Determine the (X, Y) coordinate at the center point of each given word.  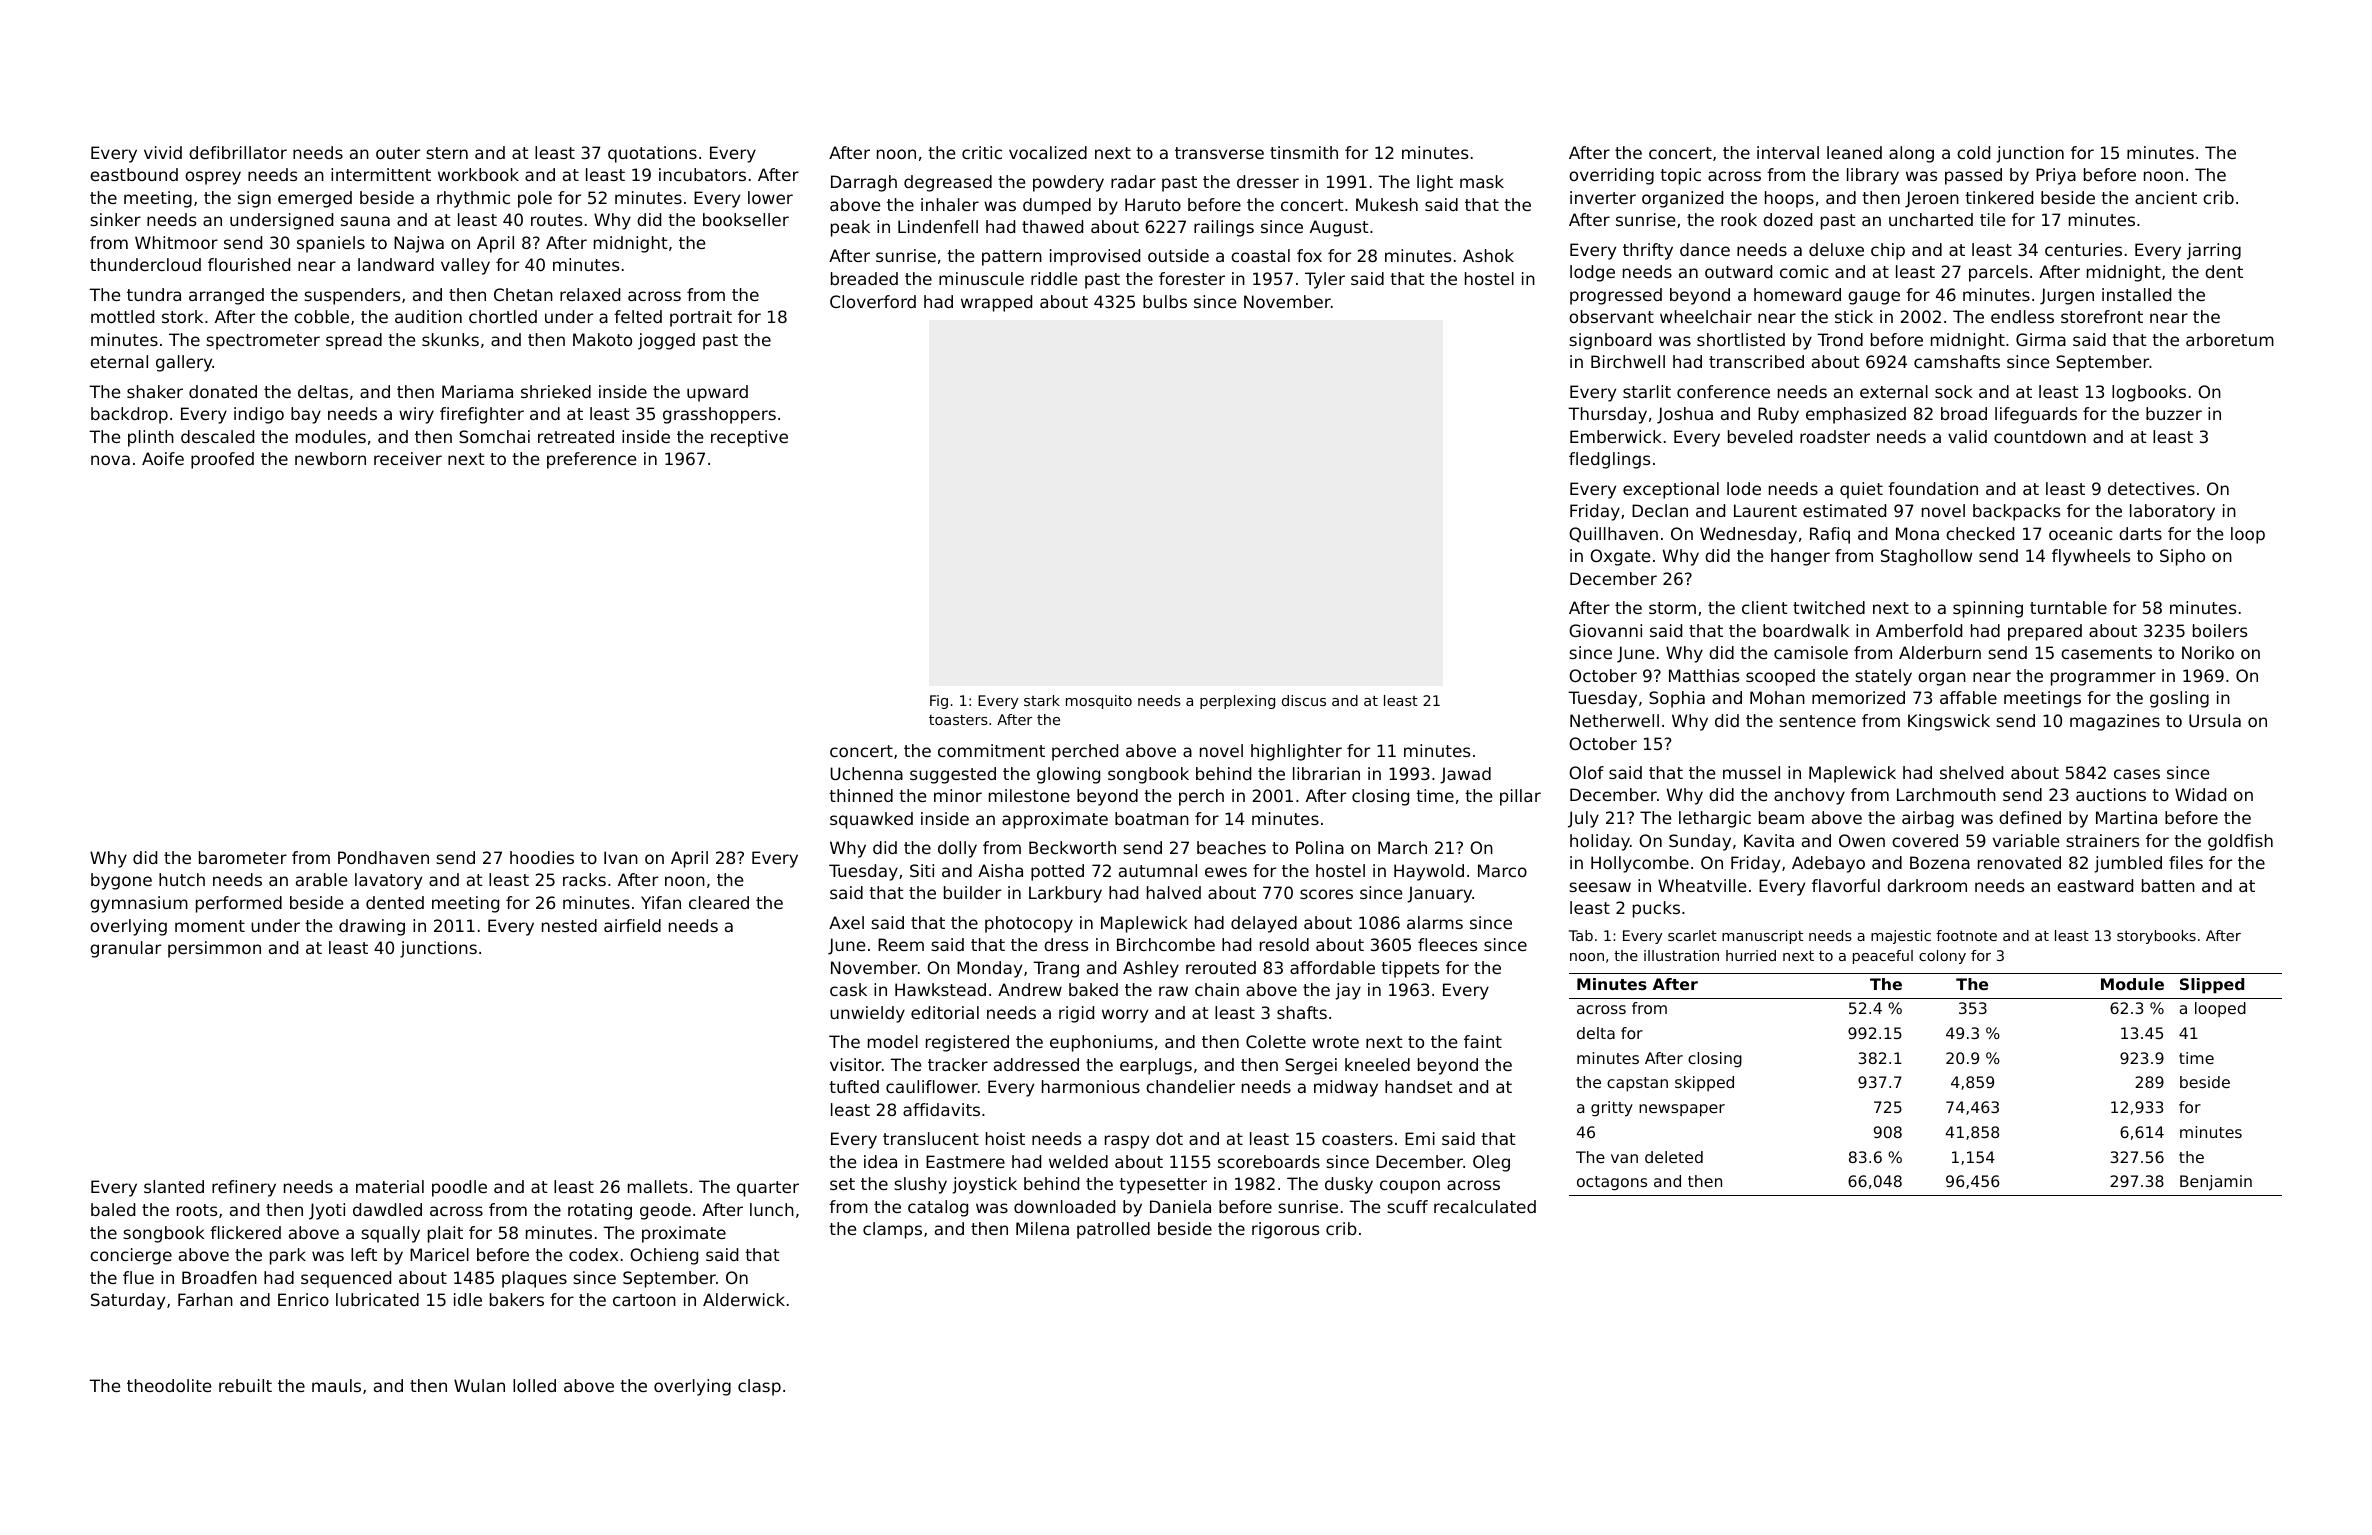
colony (1942, 957)
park (288, 1256)
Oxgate (1620, 557)
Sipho (2182, 557)
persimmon (214, 949)
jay (1348, 991)
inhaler (950, 204)
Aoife (163, 458)
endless (2022, 316)
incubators (702, 174)
